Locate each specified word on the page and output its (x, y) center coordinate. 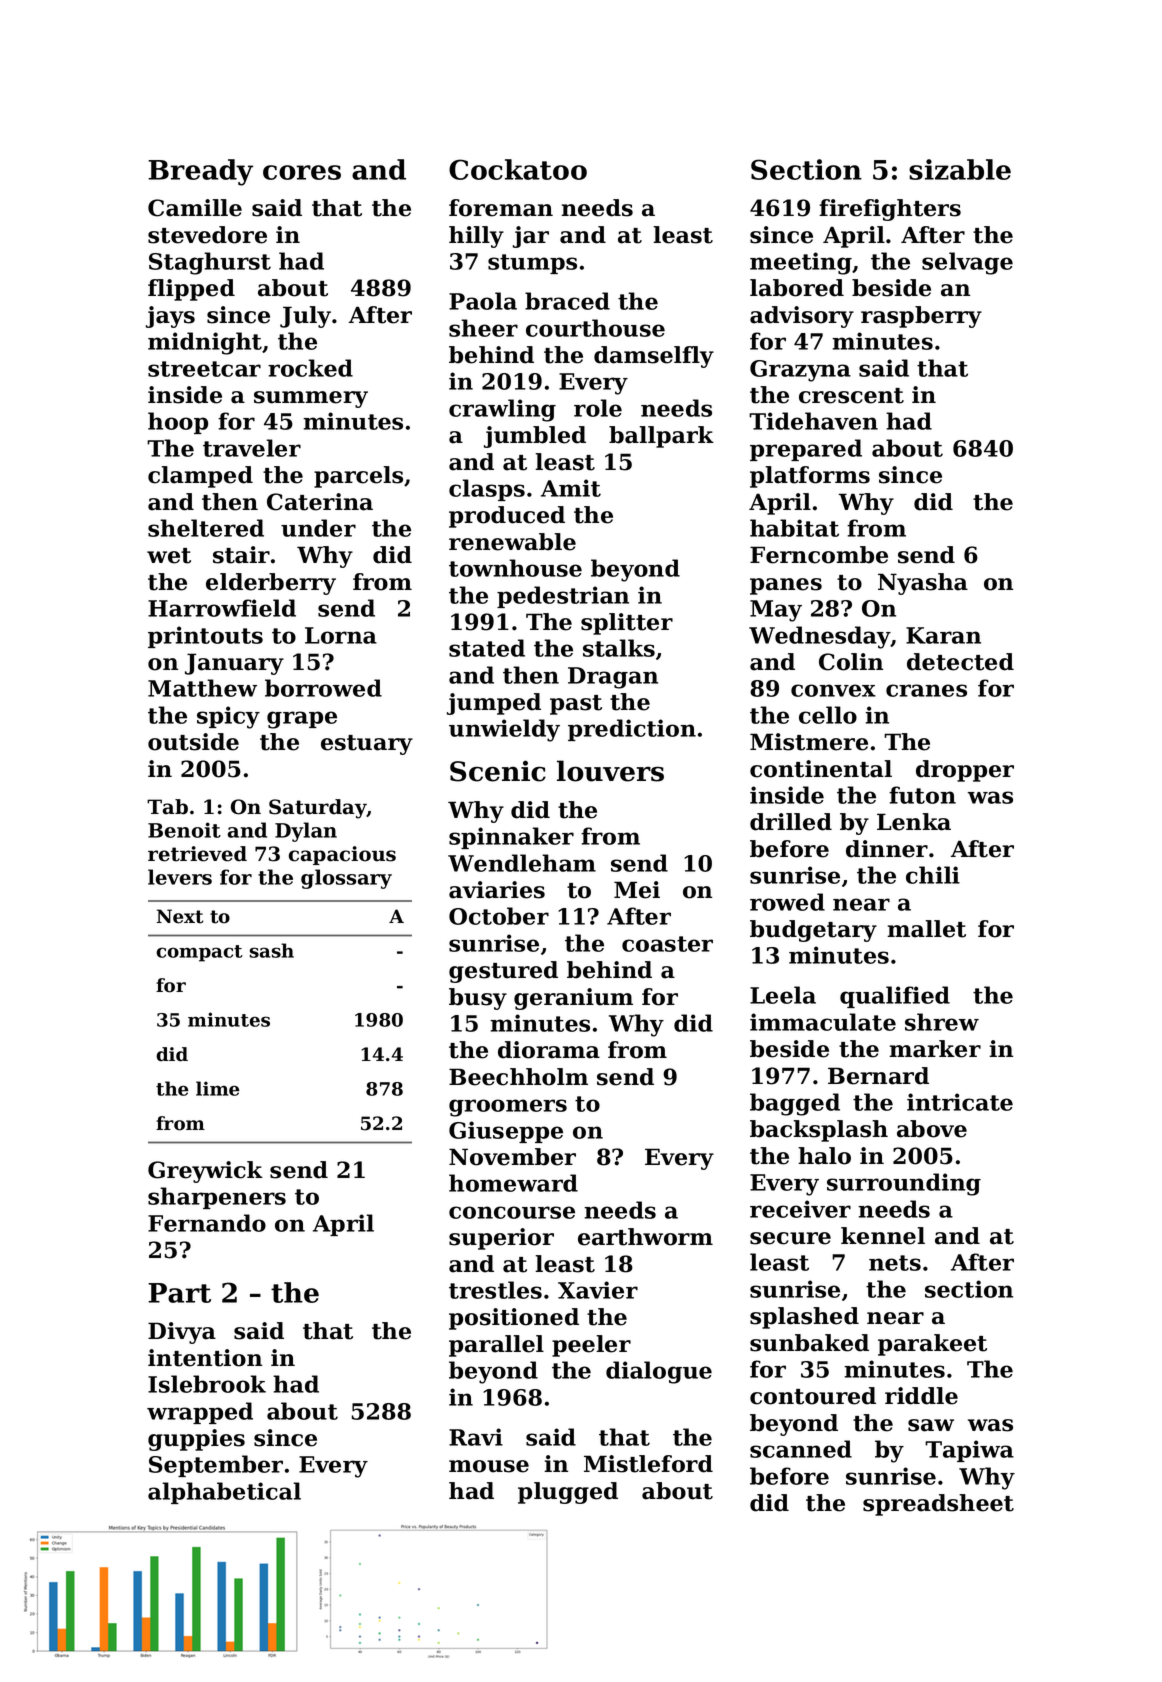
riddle (921, 1396)
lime (218, 1088)
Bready (200, 172)
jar (531, 237)
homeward (513, 1183)
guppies (196, 1440)
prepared (806, 450)
